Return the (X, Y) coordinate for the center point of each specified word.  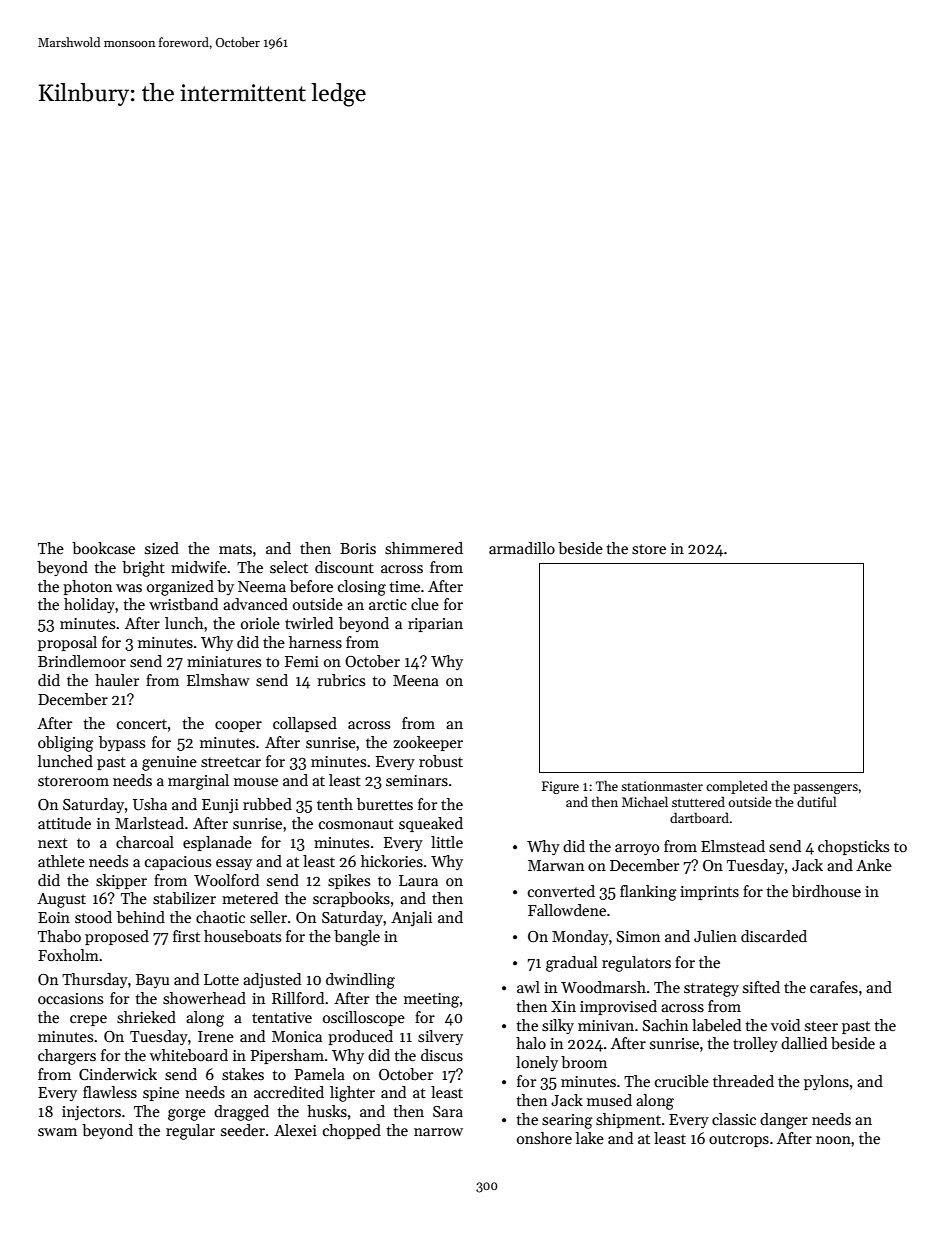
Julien (715, 936)
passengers (825, 789)
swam (57, 1132)
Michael (645, 801)
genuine (169, 763)
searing (567, 1121)
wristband (183, 604)
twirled (309, 623)
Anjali (411, 919)
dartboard (699, 817)
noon (833, 1140)
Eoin (54, 917)
